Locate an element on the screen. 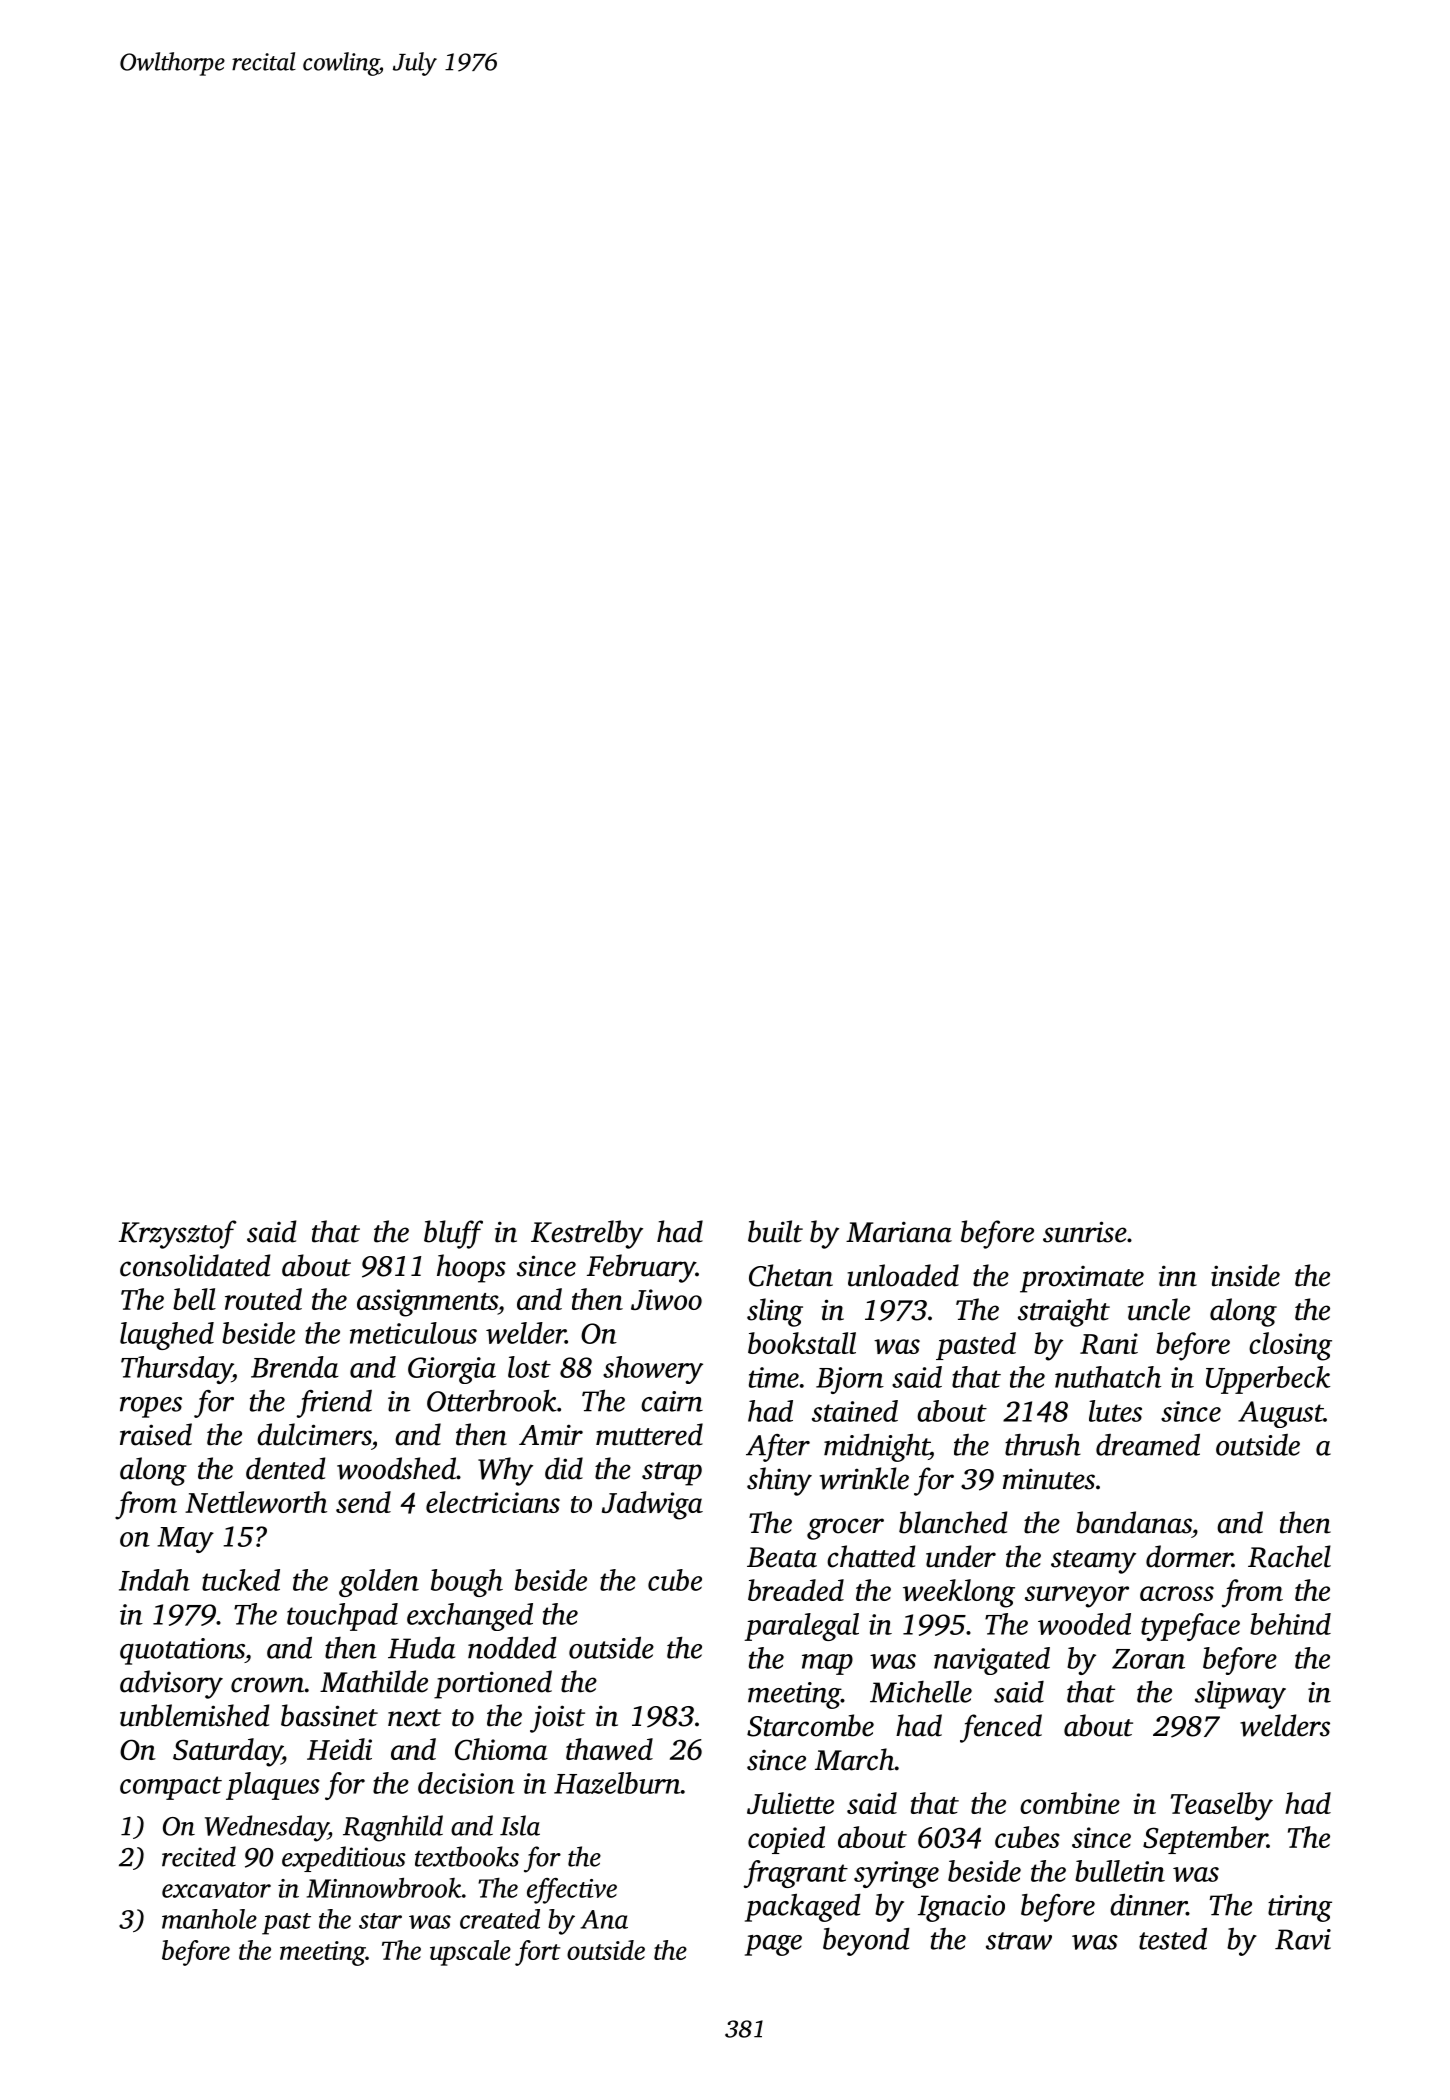 The width and height of the screenshot is (1450, 2100). ropes is located at coordinates (151, 1407).
